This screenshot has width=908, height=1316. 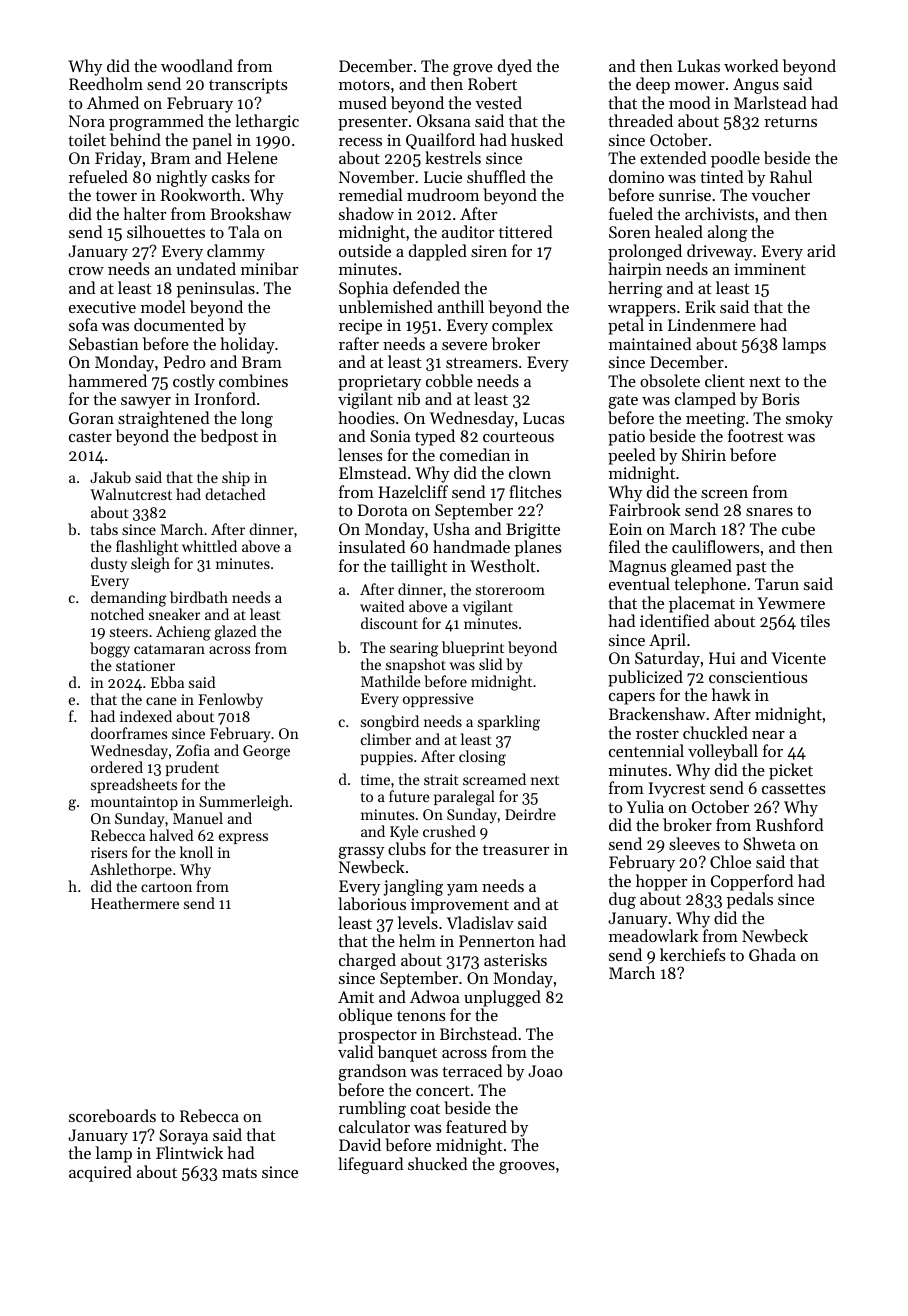 What do you see at coordinates (515, 67) in the screenshot?
I see `dyed` at bounding box center [515, 67].
